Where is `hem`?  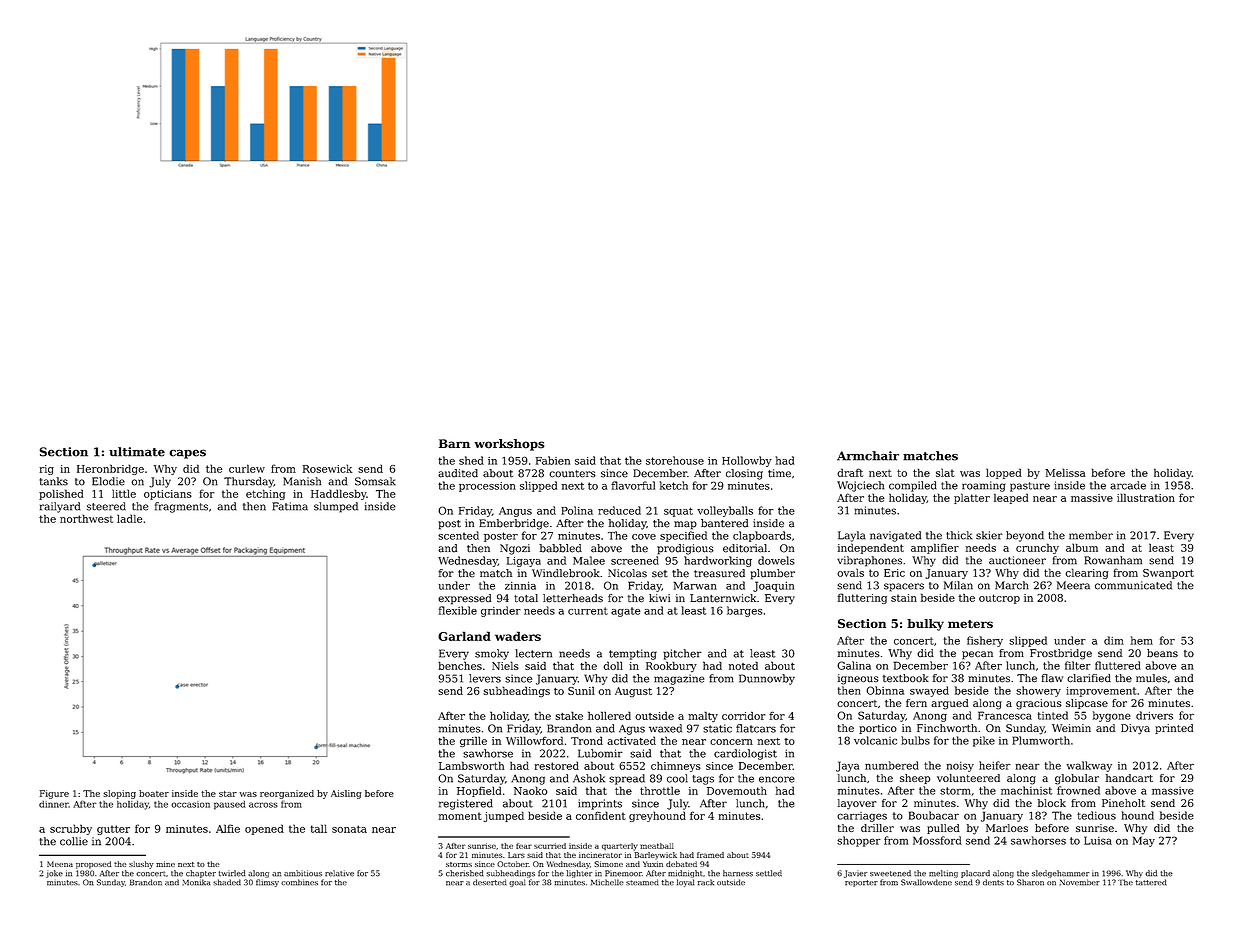 hem is located at coordinates (1142, 640).
